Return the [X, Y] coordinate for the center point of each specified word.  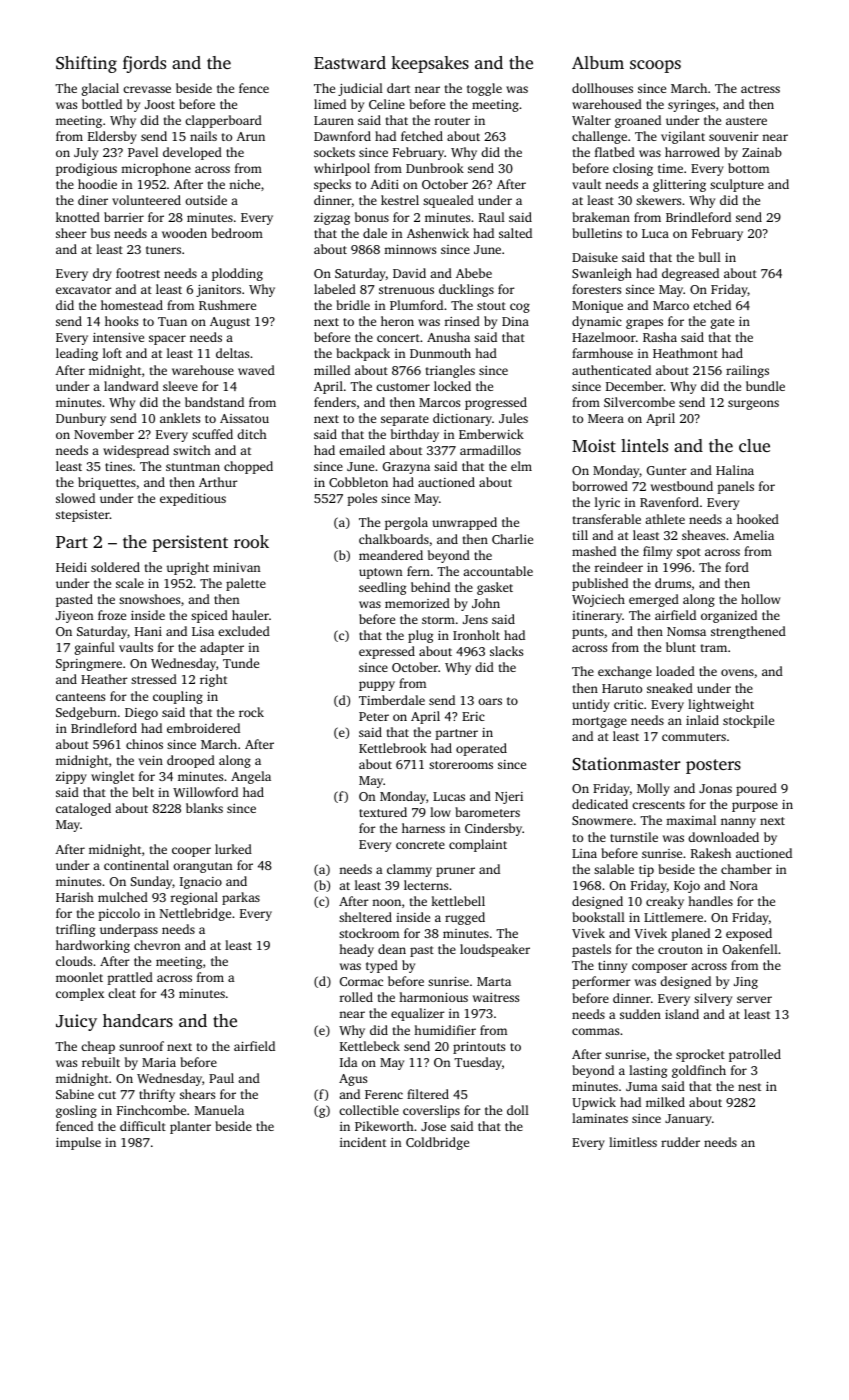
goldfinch [699, 1071]
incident [363, 1142]
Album [598, 62]
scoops [655, 66]
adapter [222, 648]
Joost [160, 104]
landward [131, 386]
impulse [78, 1143]
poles [362, 499]
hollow [760, 599]
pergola [406, 523]
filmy [657, 552]
